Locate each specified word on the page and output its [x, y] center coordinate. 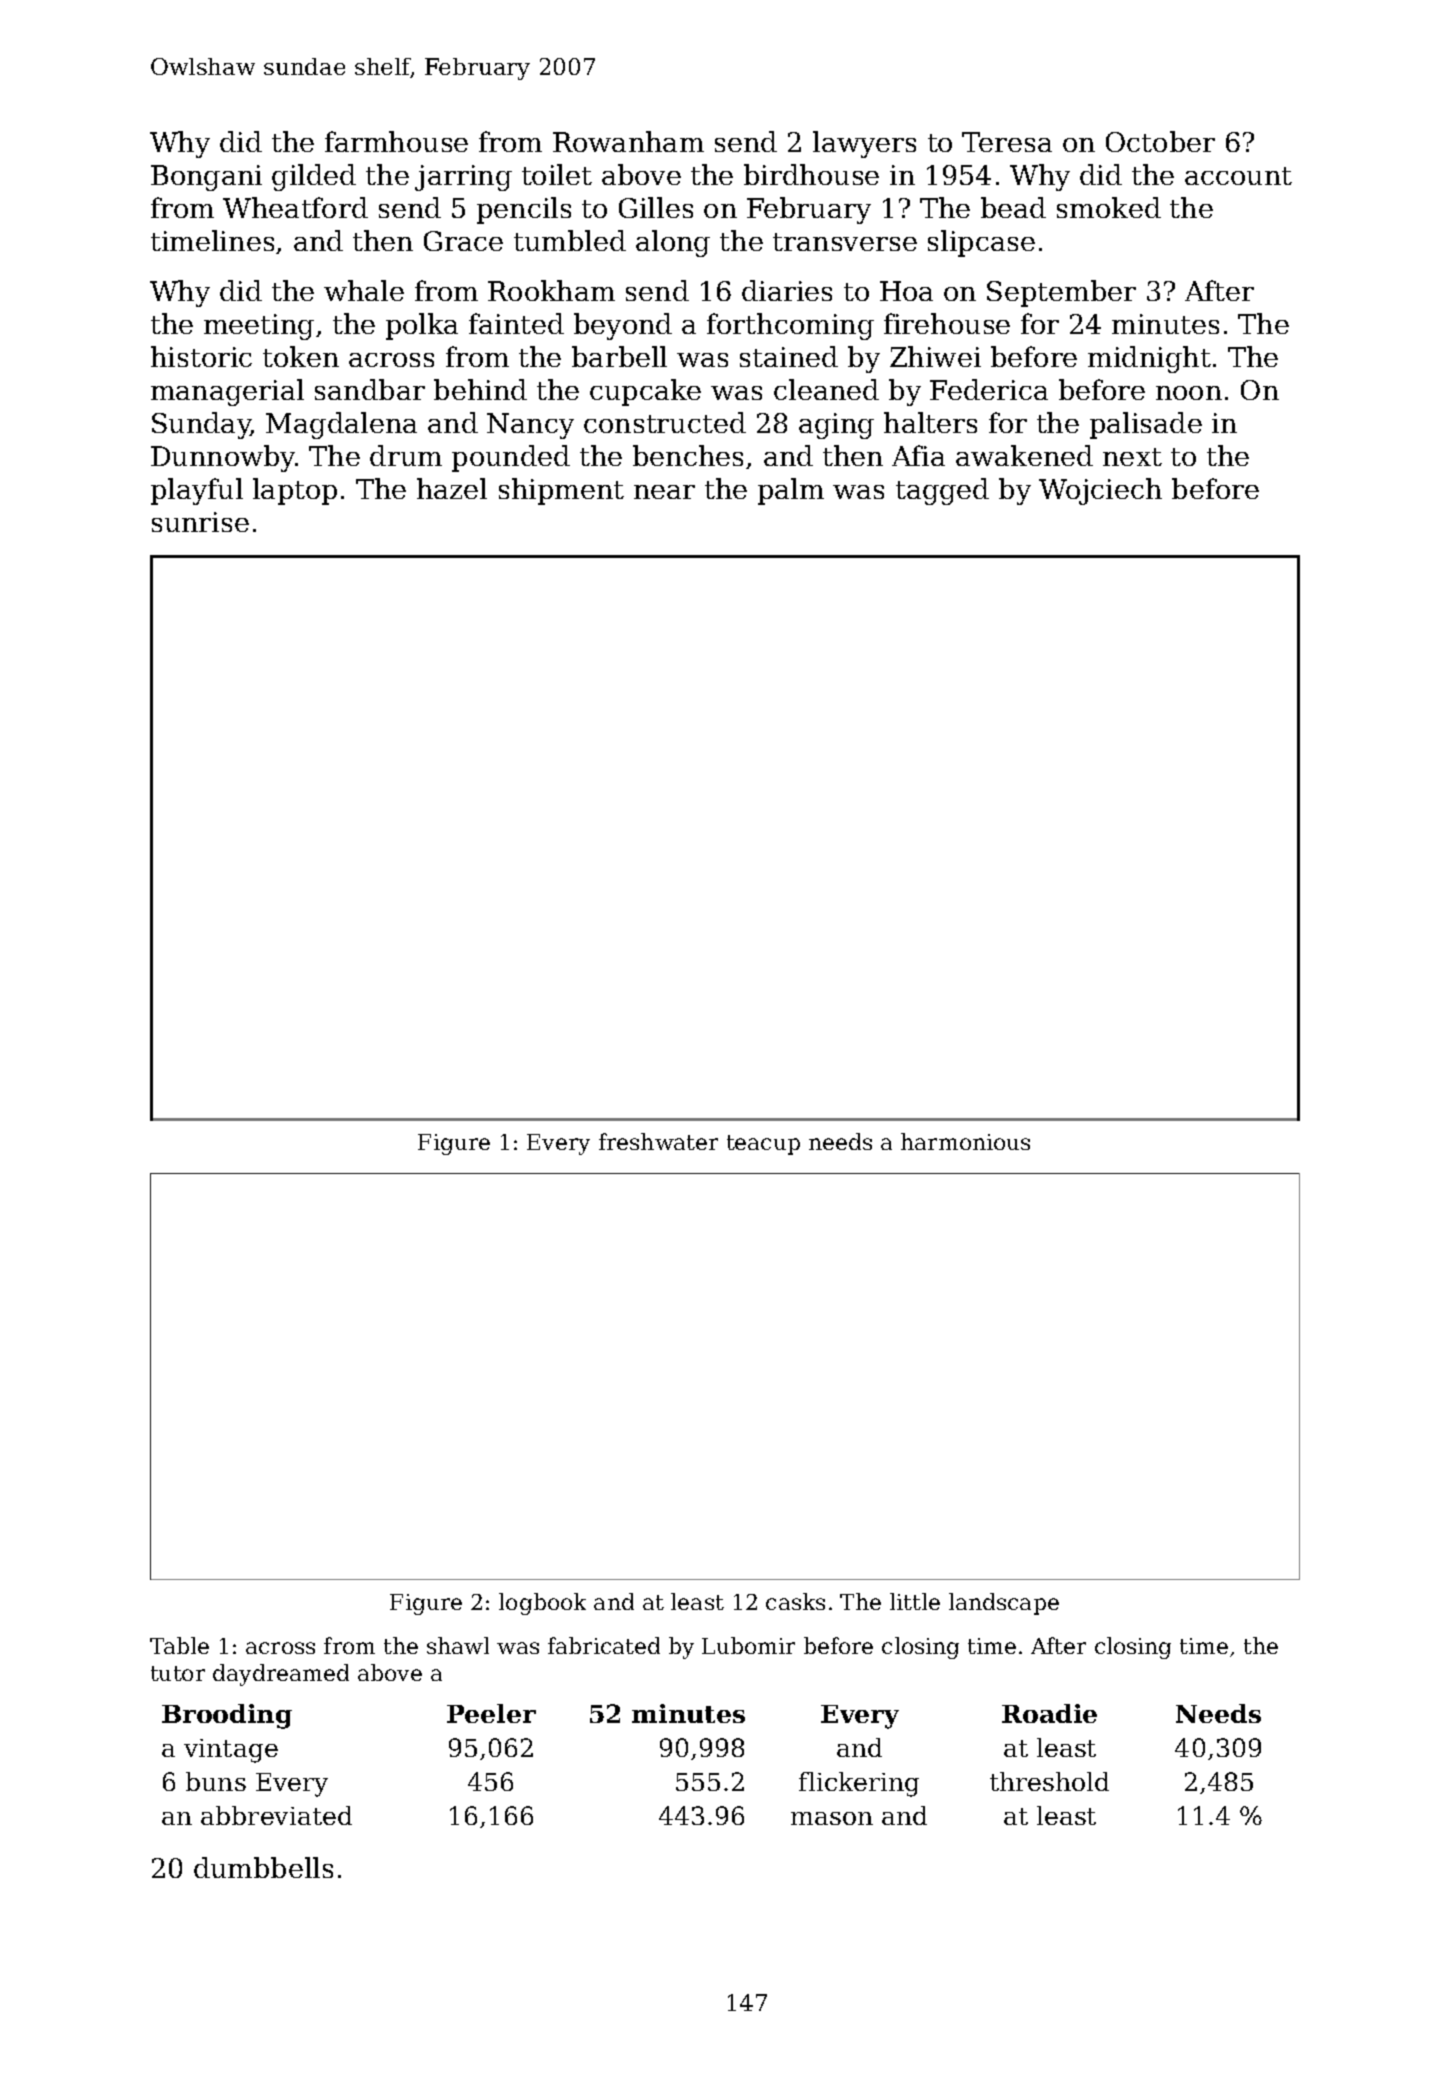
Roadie [1049, 1713]
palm [791, 491]
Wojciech [1100, 491]
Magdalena [341, 425]
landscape [1004, 1604]
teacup [763, 1145]
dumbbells [263, 1867]
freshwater [658, 1141]
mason [832, 1818]
